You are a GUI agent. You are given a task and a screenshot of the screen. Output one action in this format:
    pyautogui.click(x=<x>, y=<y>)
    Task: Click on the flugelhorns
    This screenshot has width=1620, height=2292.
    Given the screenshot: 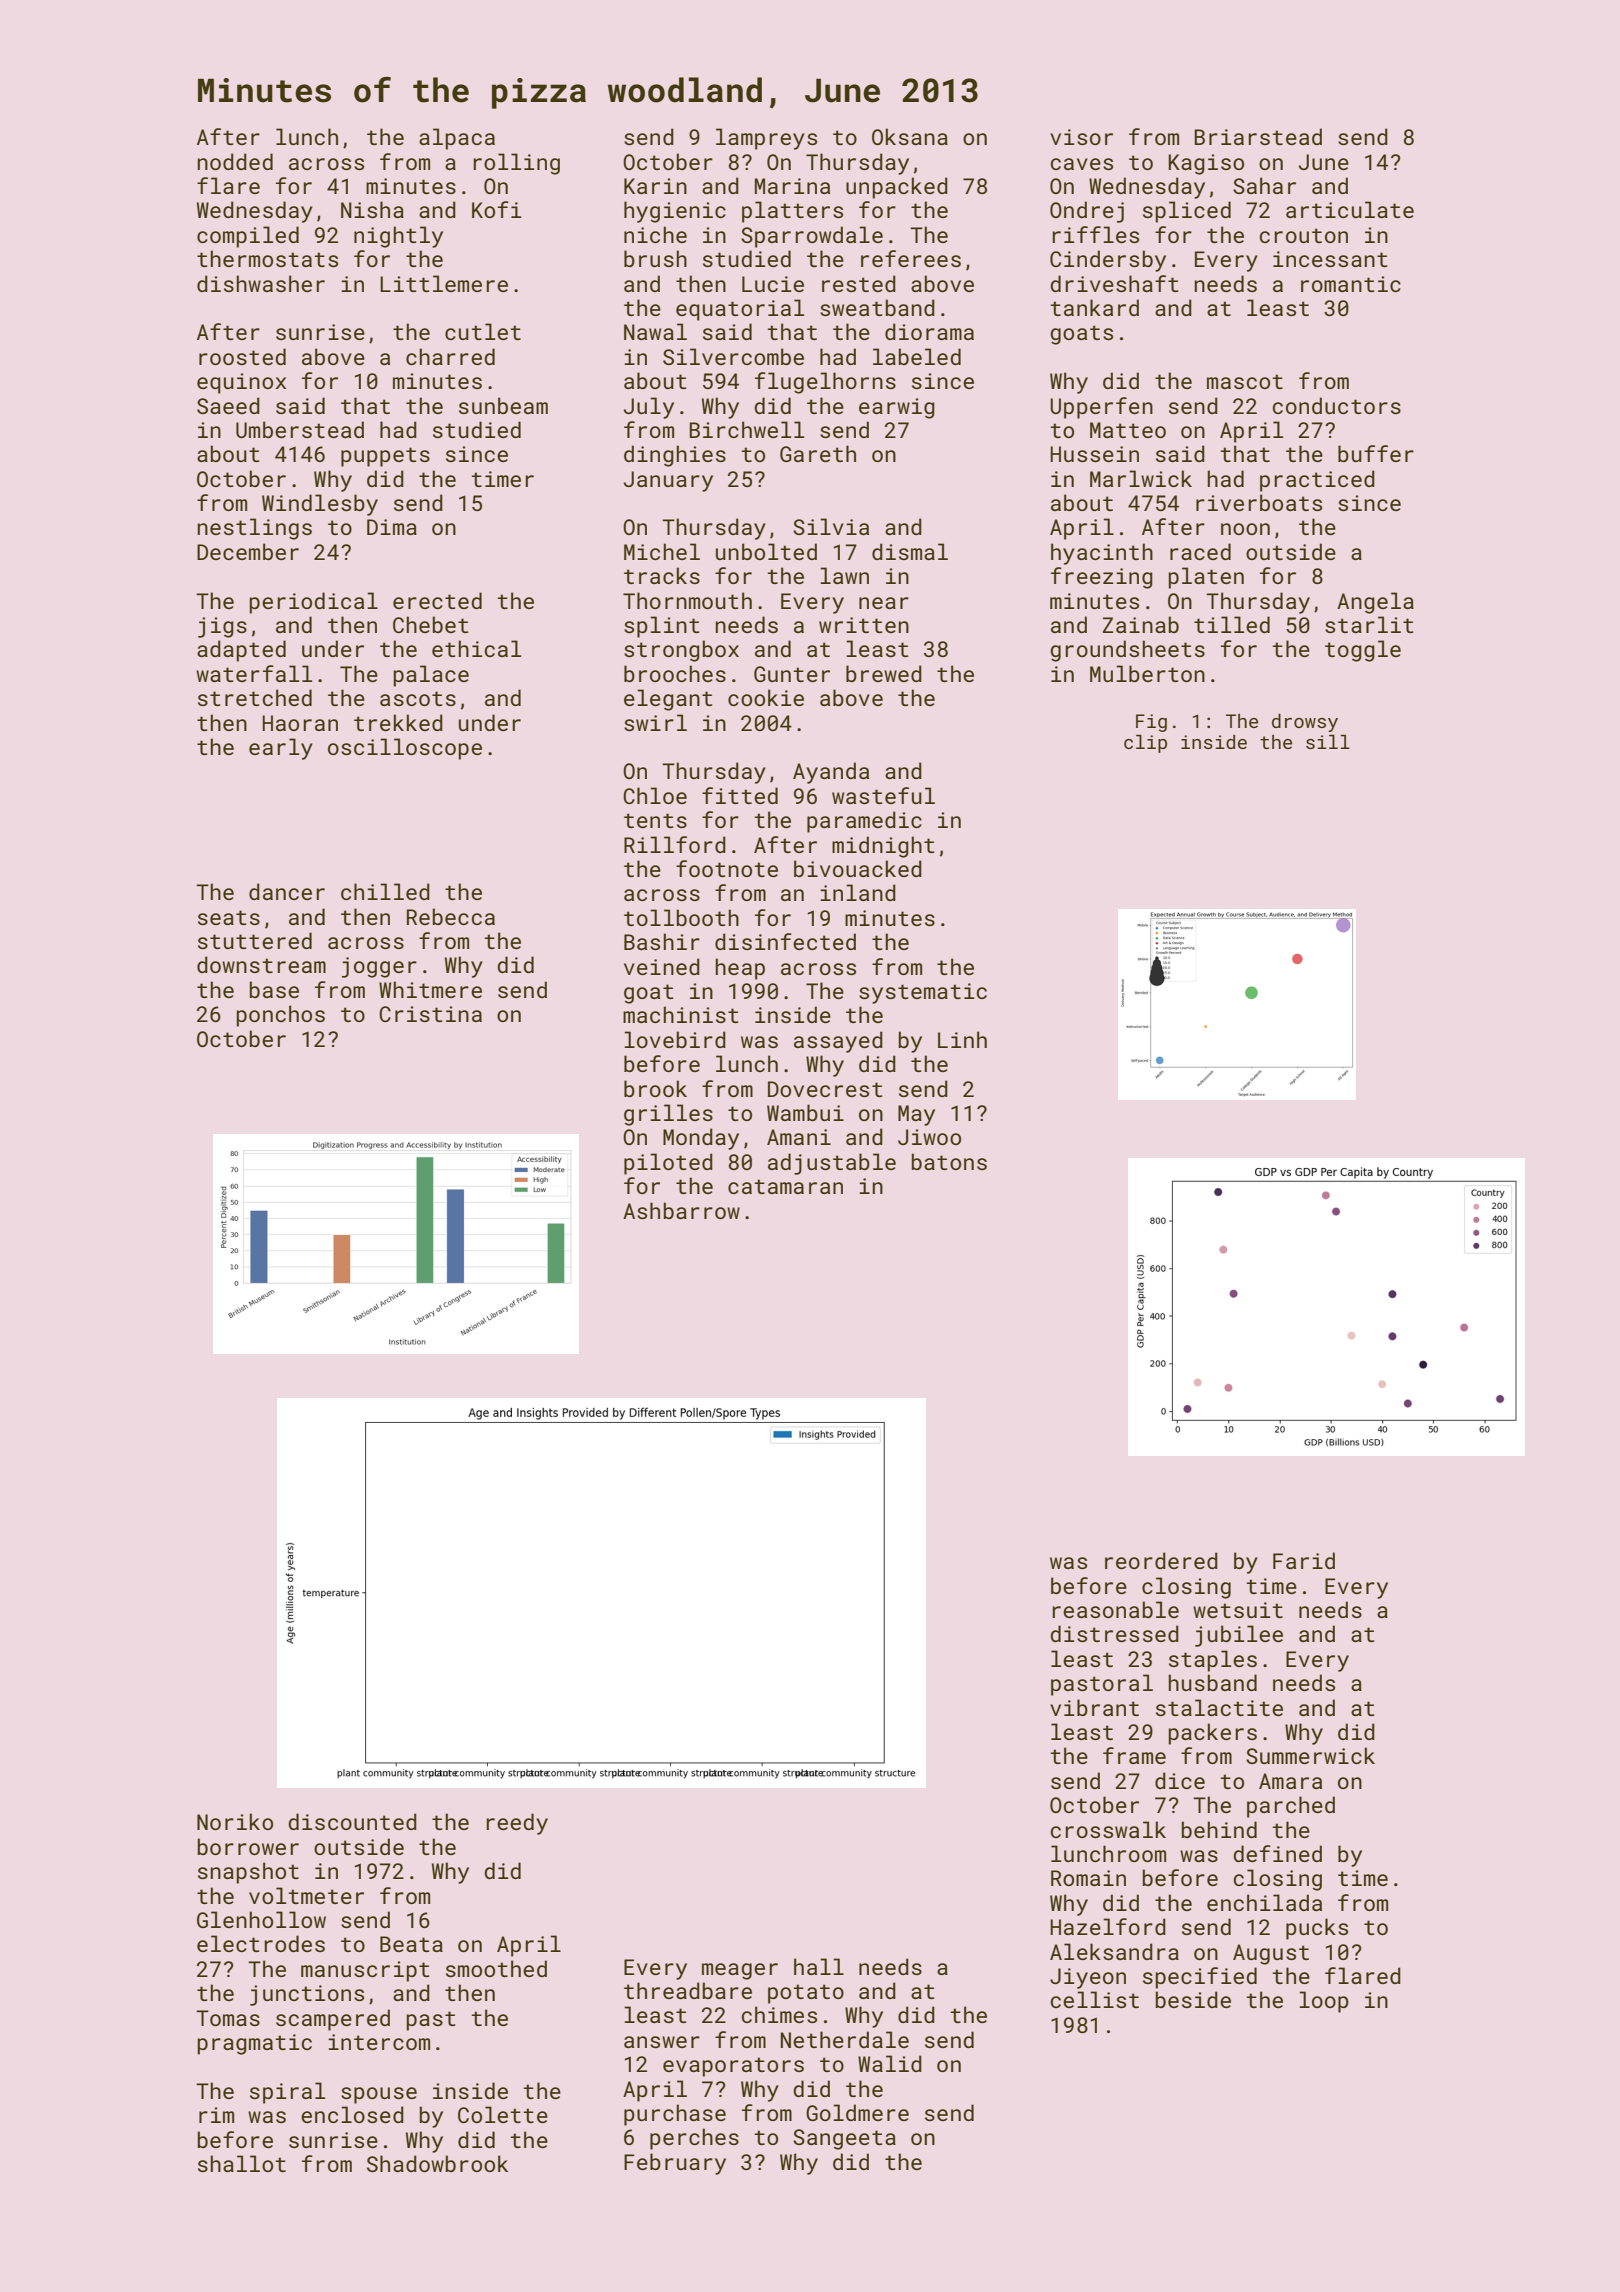 What is the action you would take?
    pyautogui.click(x=825, y=383)
